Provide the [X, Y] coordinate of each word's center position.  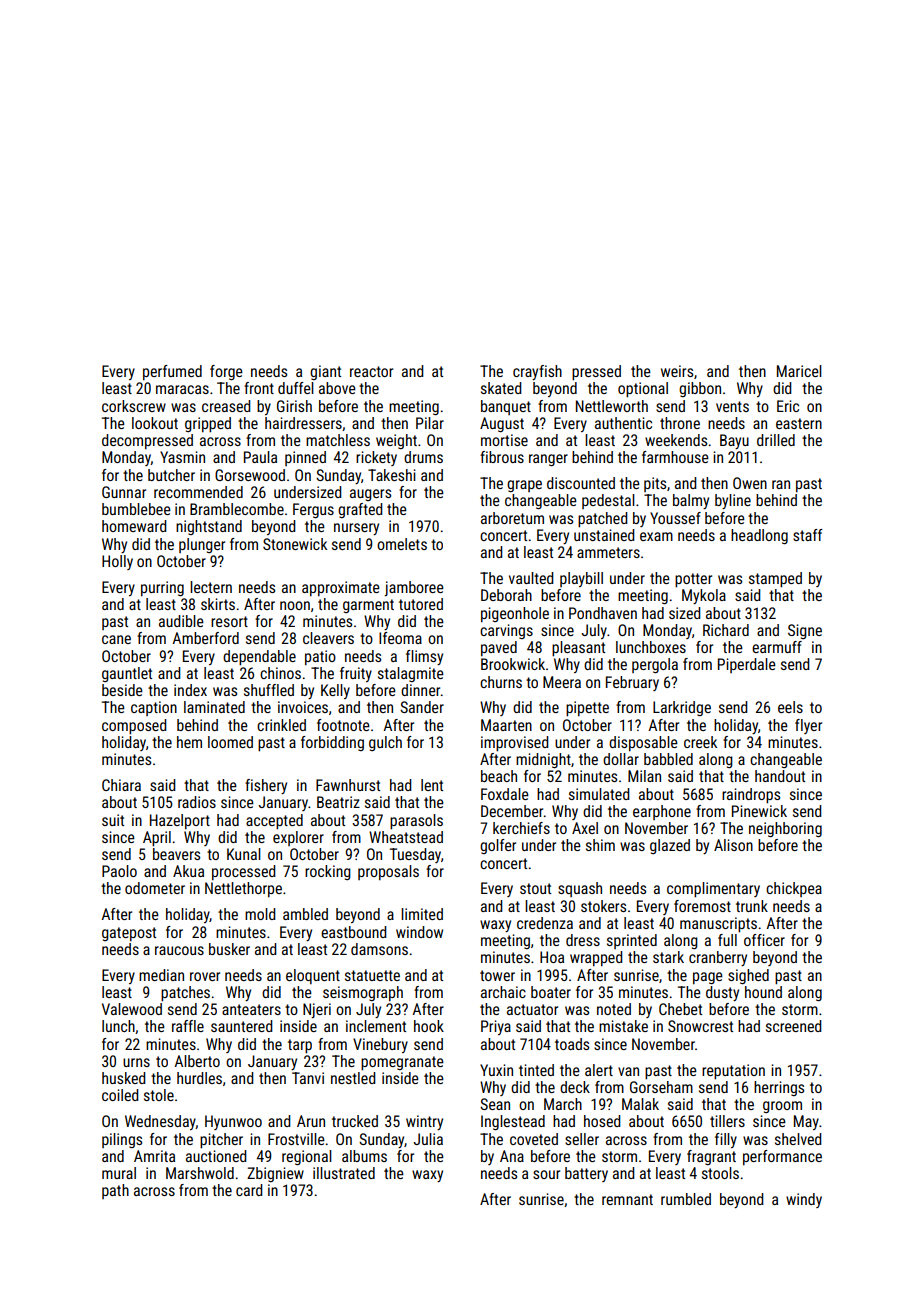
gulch [385, 743]
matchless [338, 440]
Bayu [734, 441]
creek [700, 742]
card [249, 1190]
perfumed [172, 372]
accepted [274, 822]
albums [364, 1156]
